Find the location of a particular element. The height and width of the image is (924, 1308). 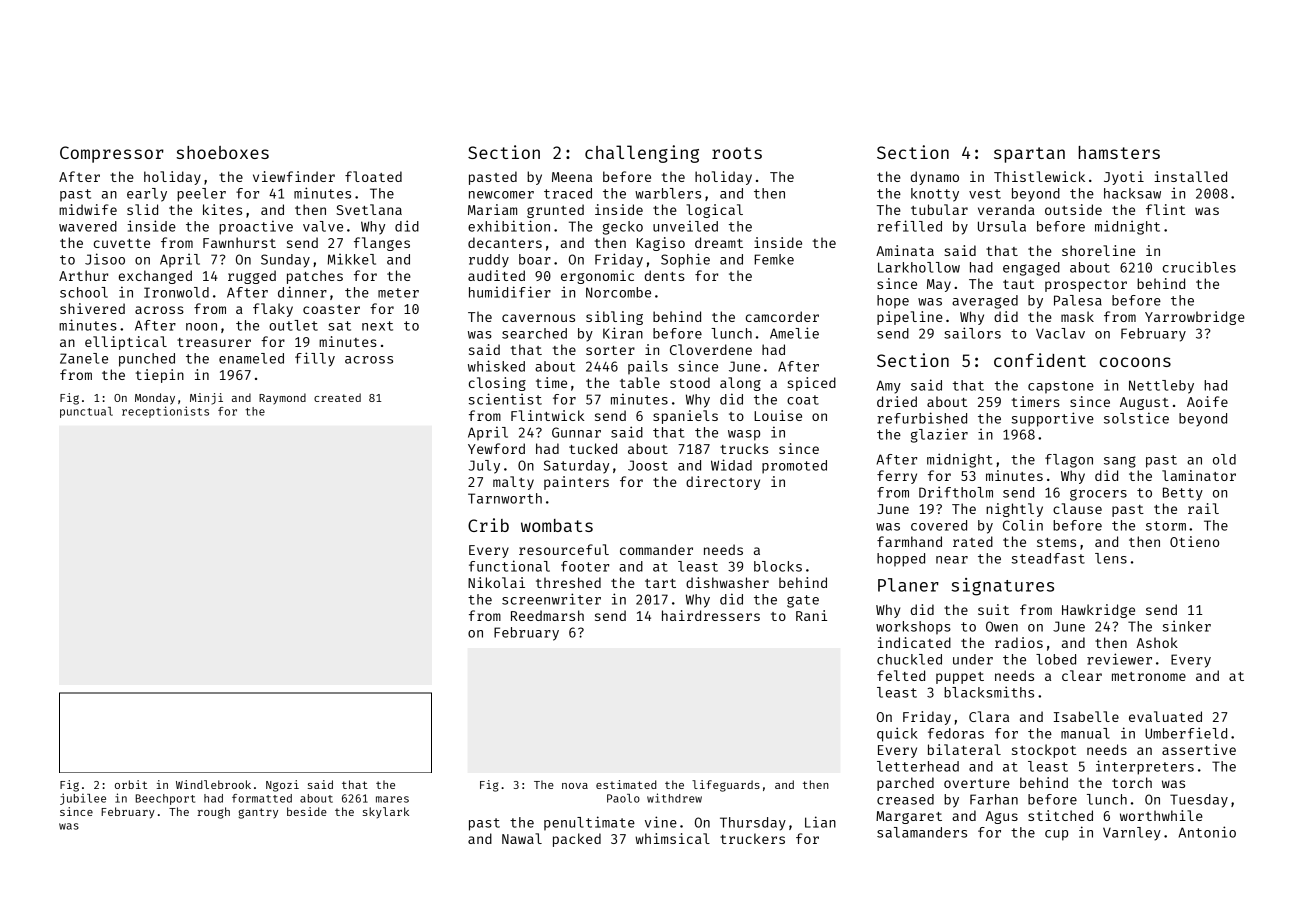

punctual is located at coordinates (86, 412).
